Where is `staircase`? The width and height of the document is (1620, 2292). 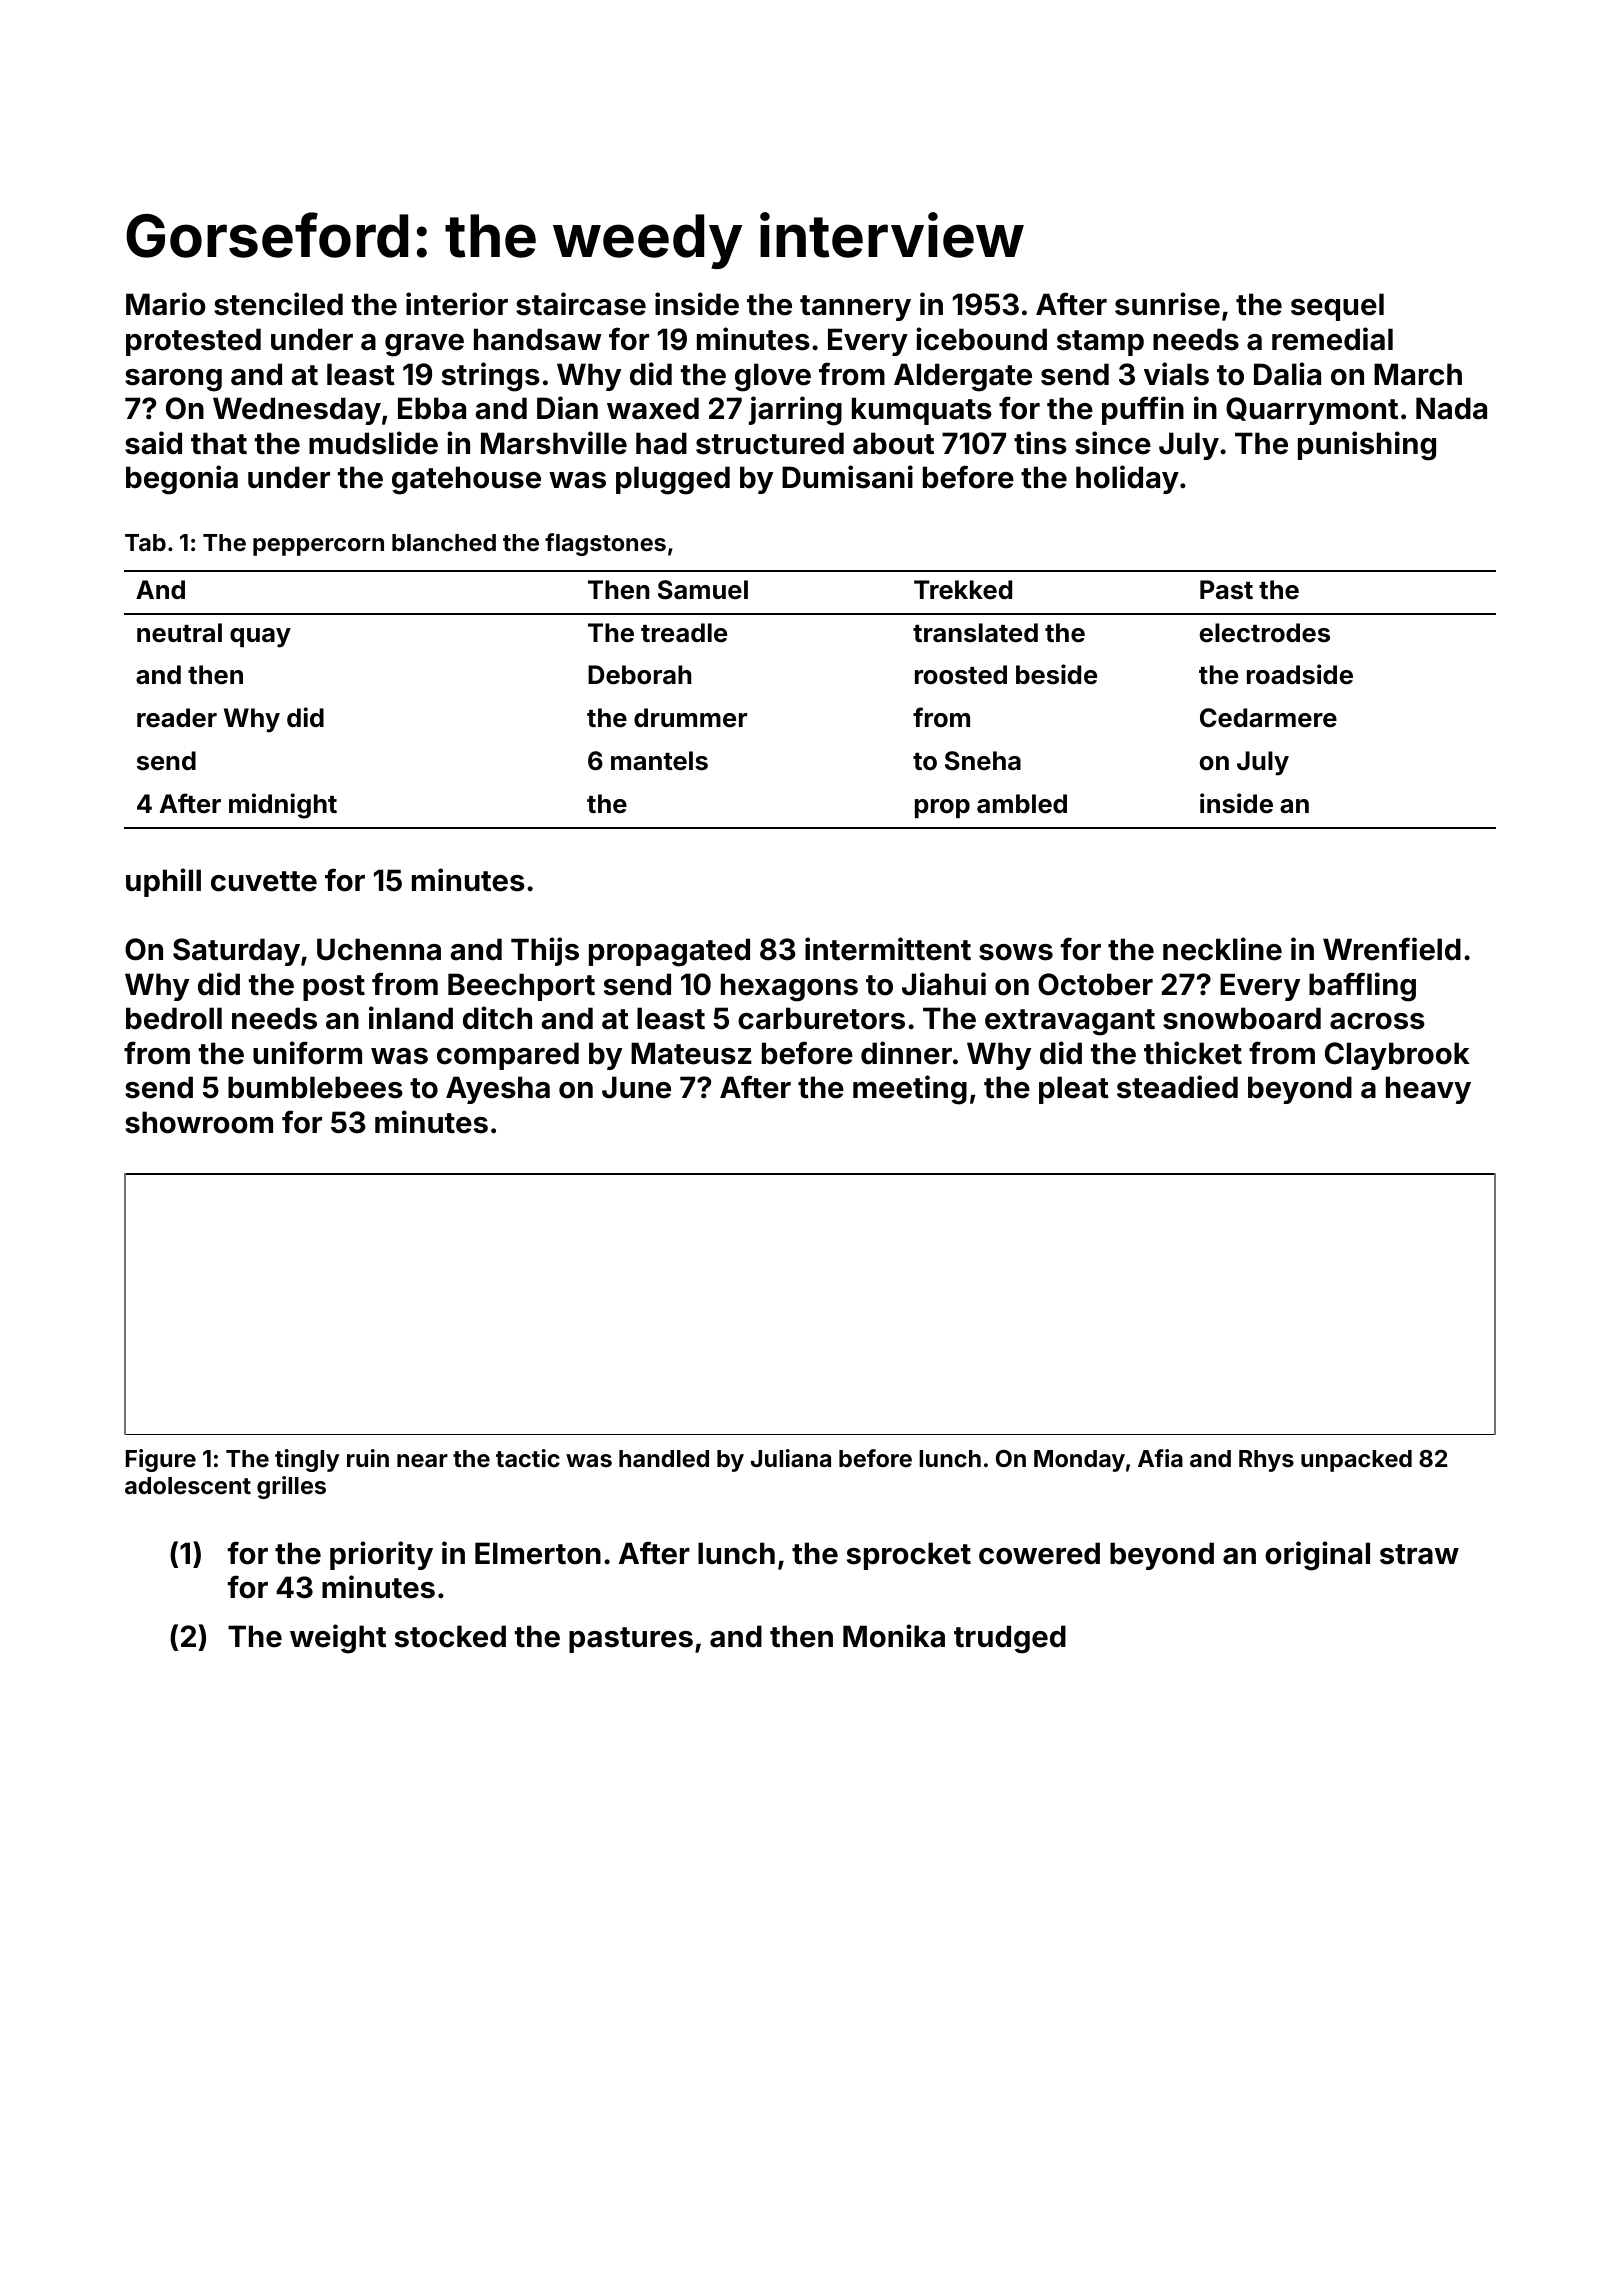 staircase is located at coordinates (581, 304).
